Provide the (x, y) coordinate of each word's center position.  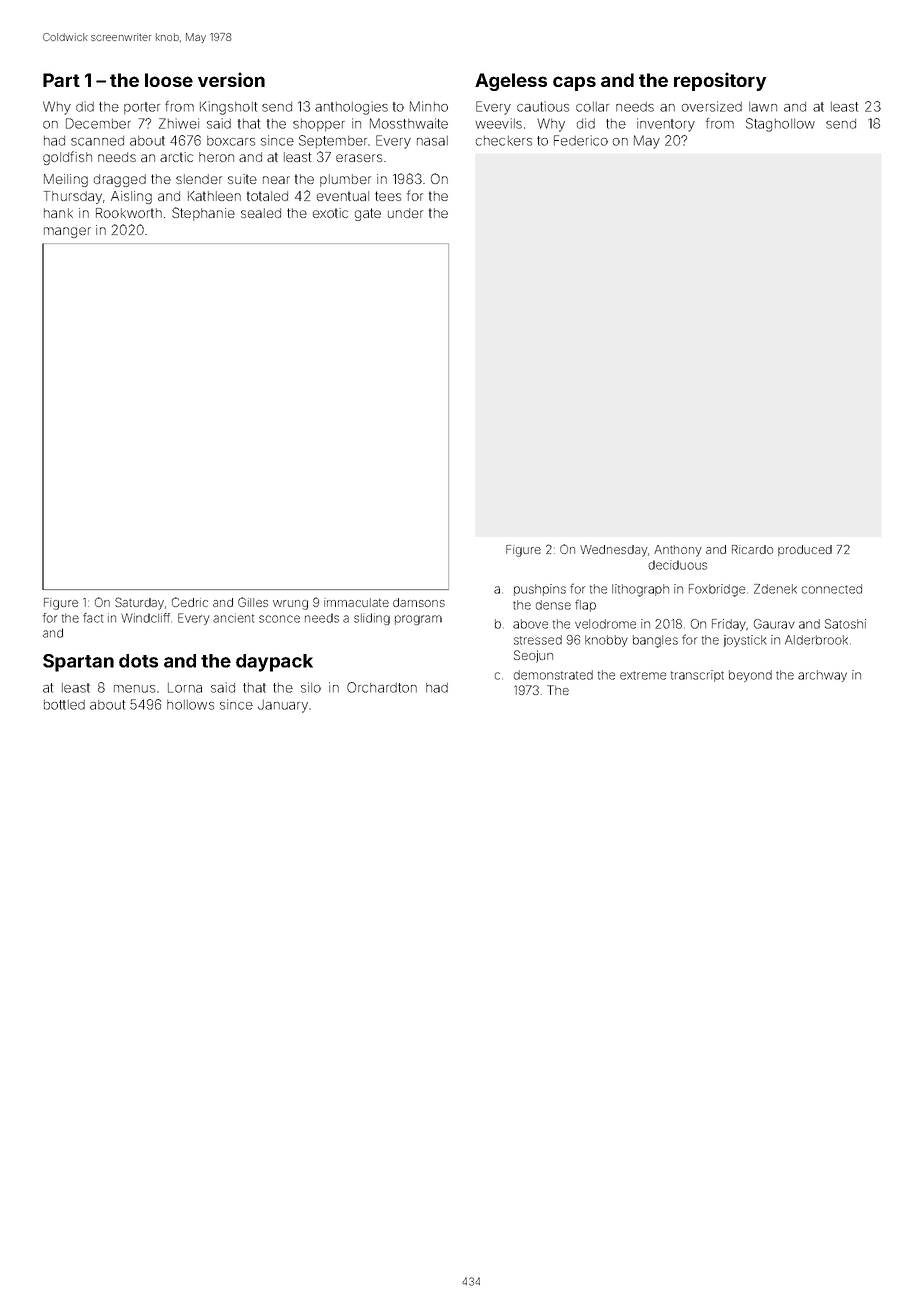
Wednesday (614, 551)
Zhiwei (179, 123)
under (405, 213)
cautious (543, 106)
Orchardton (382, 687)
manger (67, 232)
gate (368, 214)
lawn (763, 107)
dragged (120, 180)
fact (93, 618)
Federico (581, 140)
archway (822, 676)
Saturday (139, 603)
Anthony (678, 551)
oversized (712, 106)
